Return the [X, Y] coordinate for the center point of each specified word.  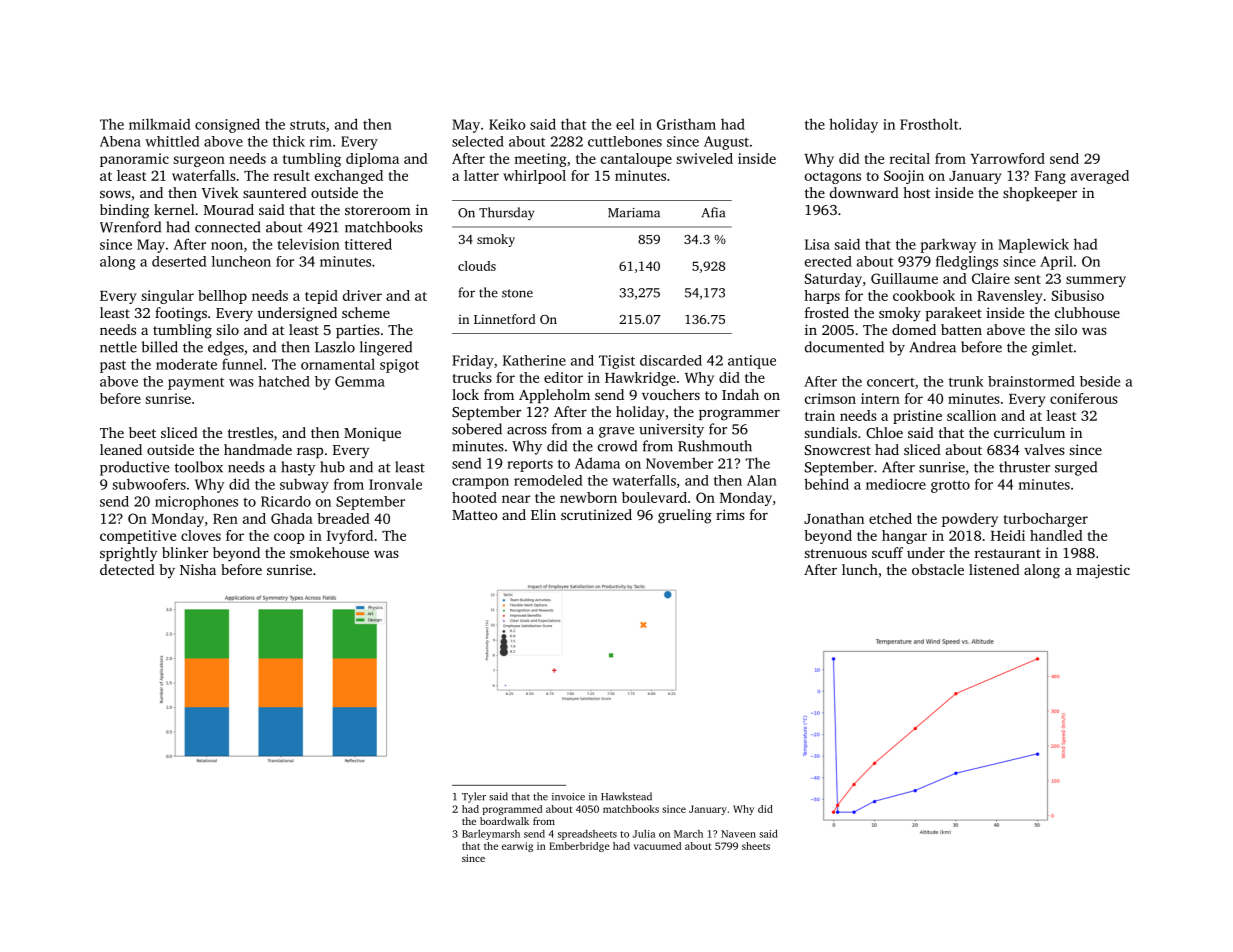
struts [307, 125]
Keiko [507, 124]
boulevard [654, 497]
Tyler [474, 797]
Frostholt [929, 124]
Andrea [932, 347]
